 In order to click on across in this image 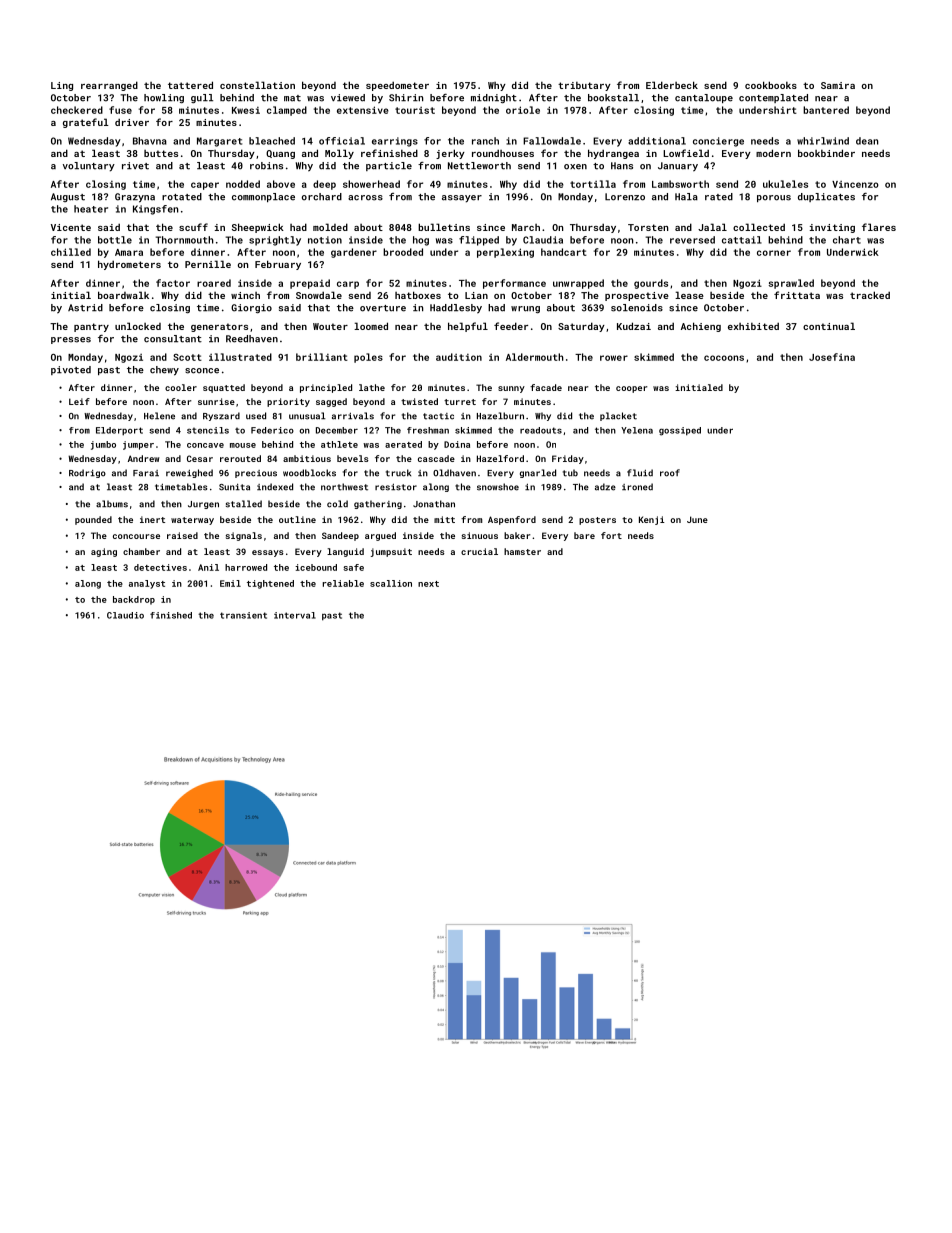, I will do `click(365, 198)`.
